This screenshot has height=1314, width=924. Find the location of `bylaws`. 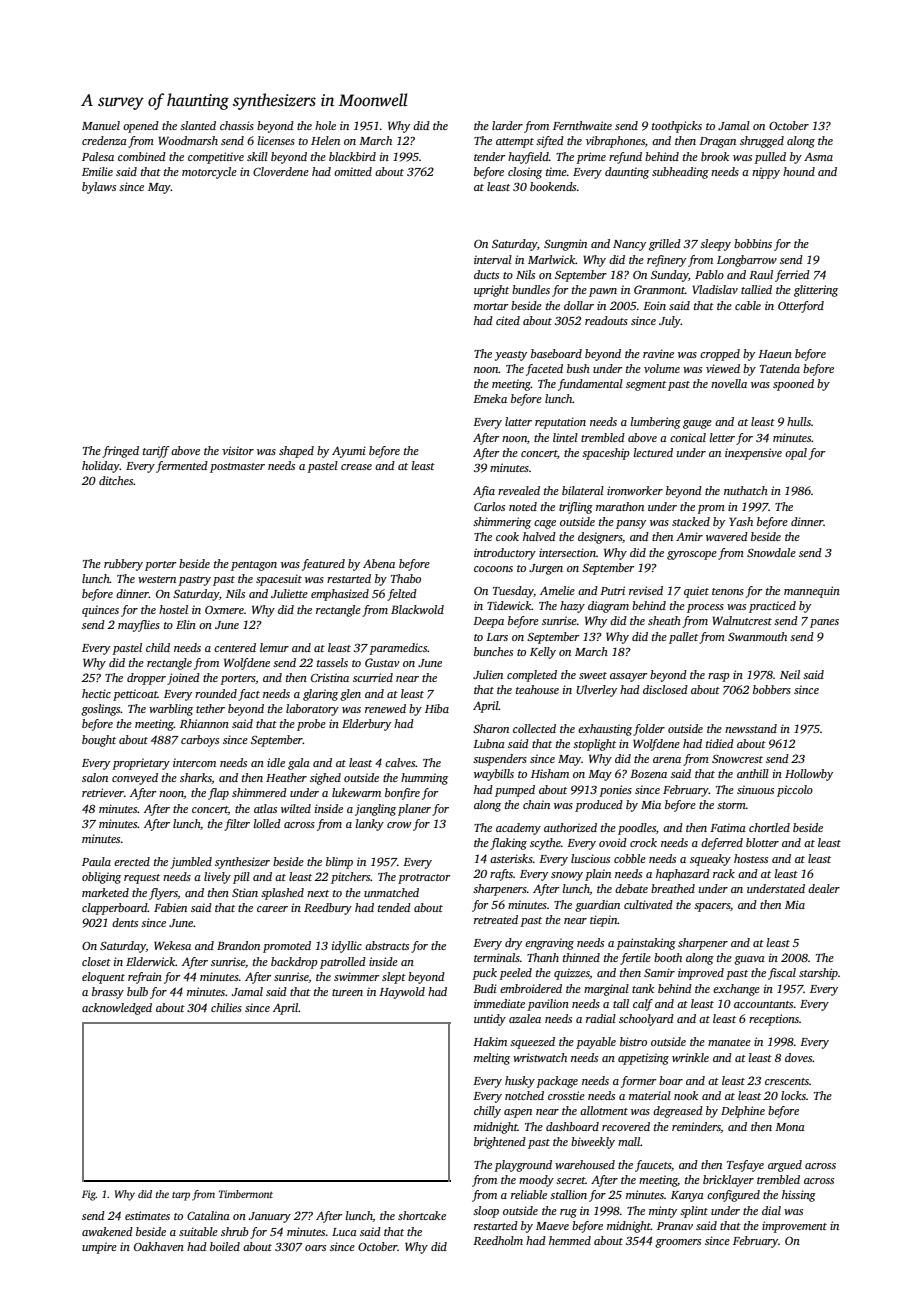

bylaws is located at coordinates (99, 188).
